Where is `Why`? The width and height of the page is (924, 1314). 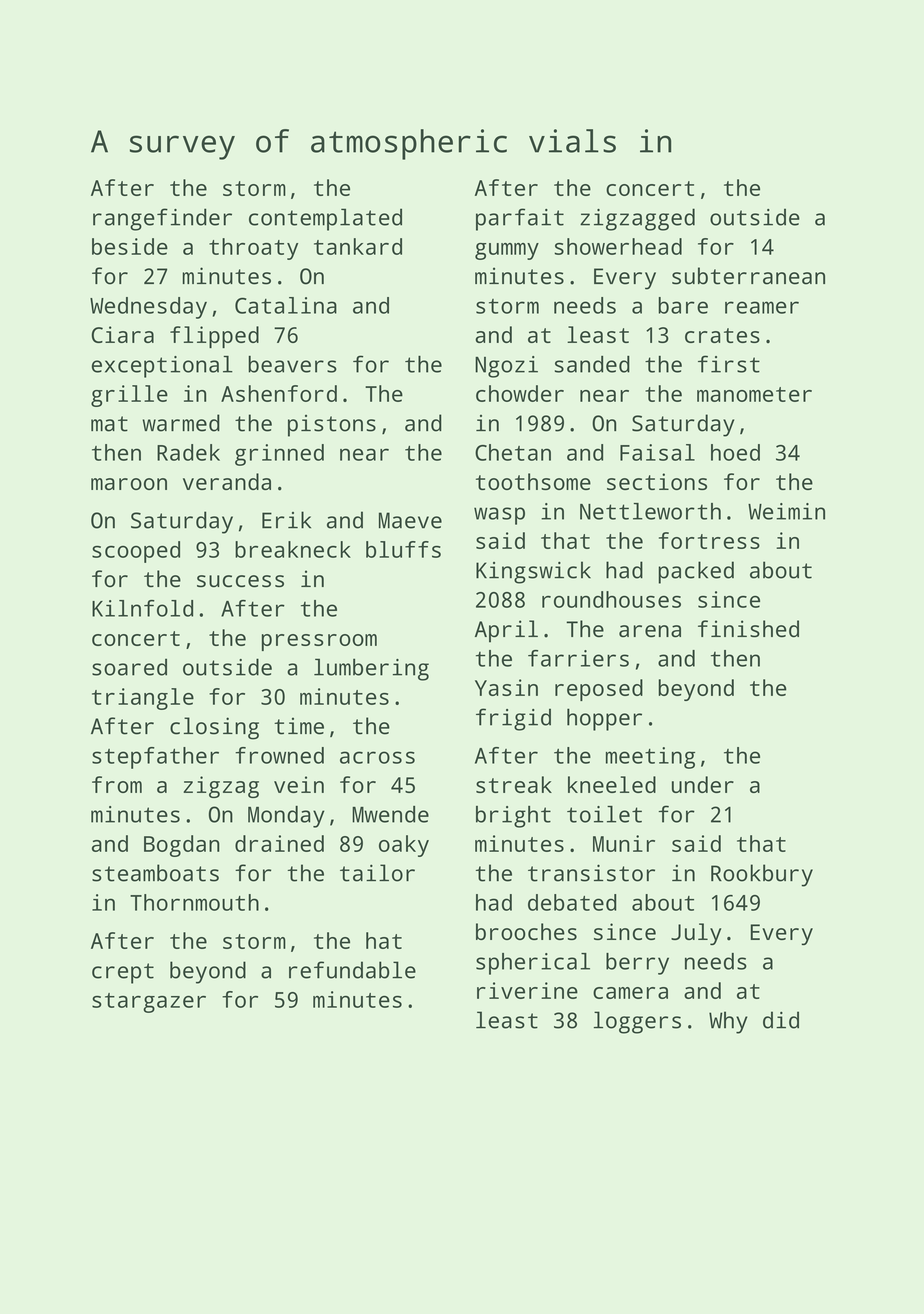 Why is located at coordinates (728, 1022).
